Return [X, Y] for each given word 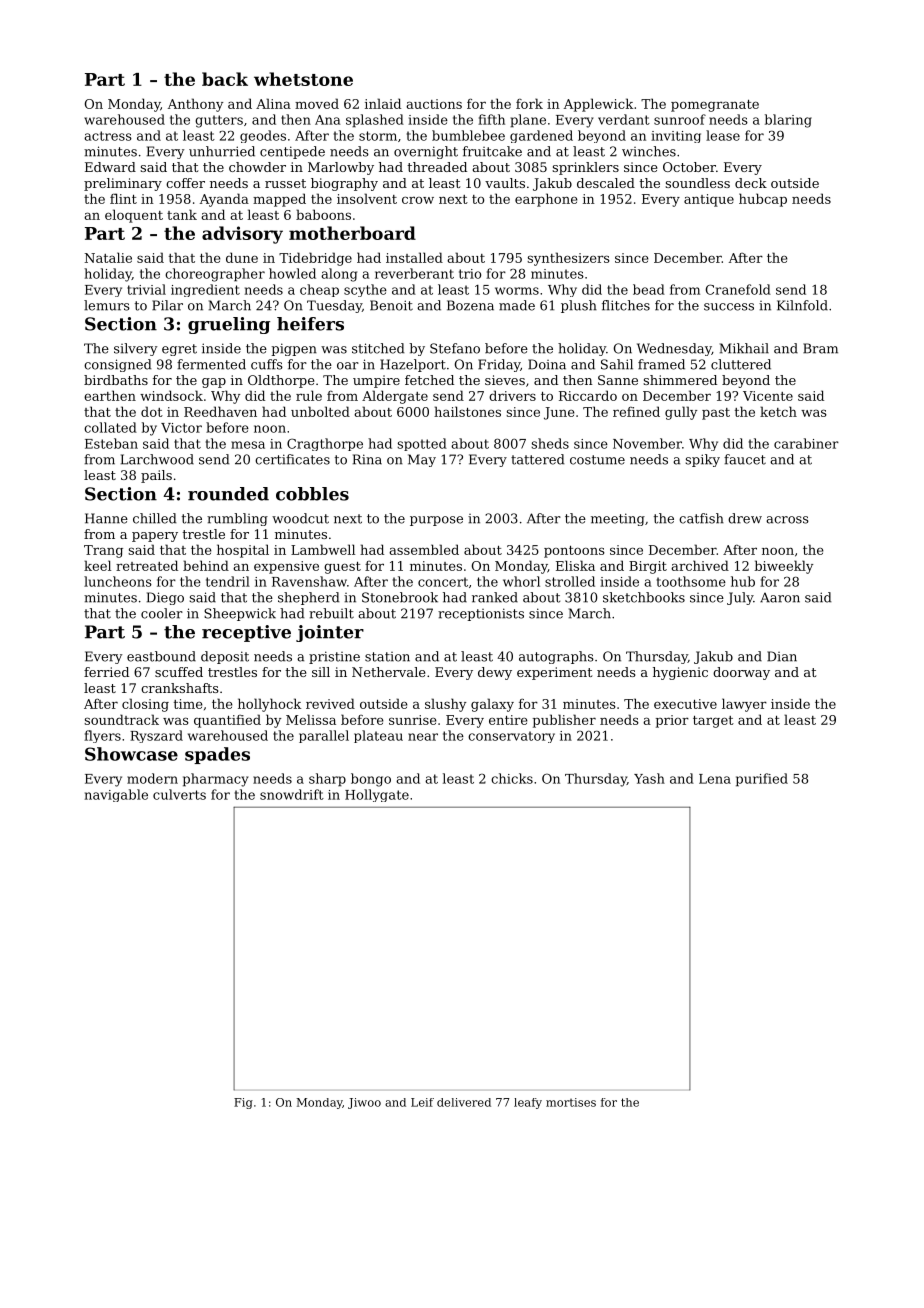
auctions [434, 104]
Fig [243, 1103]
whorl [521, 581]
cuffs [267, 364]
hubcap [763, 200]
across [787, 520]
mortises [571, 1102]
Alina [273, 103]
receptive [246, 633]
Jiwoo [364, 1103]
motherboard [352, 233]
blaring [788, 121]
